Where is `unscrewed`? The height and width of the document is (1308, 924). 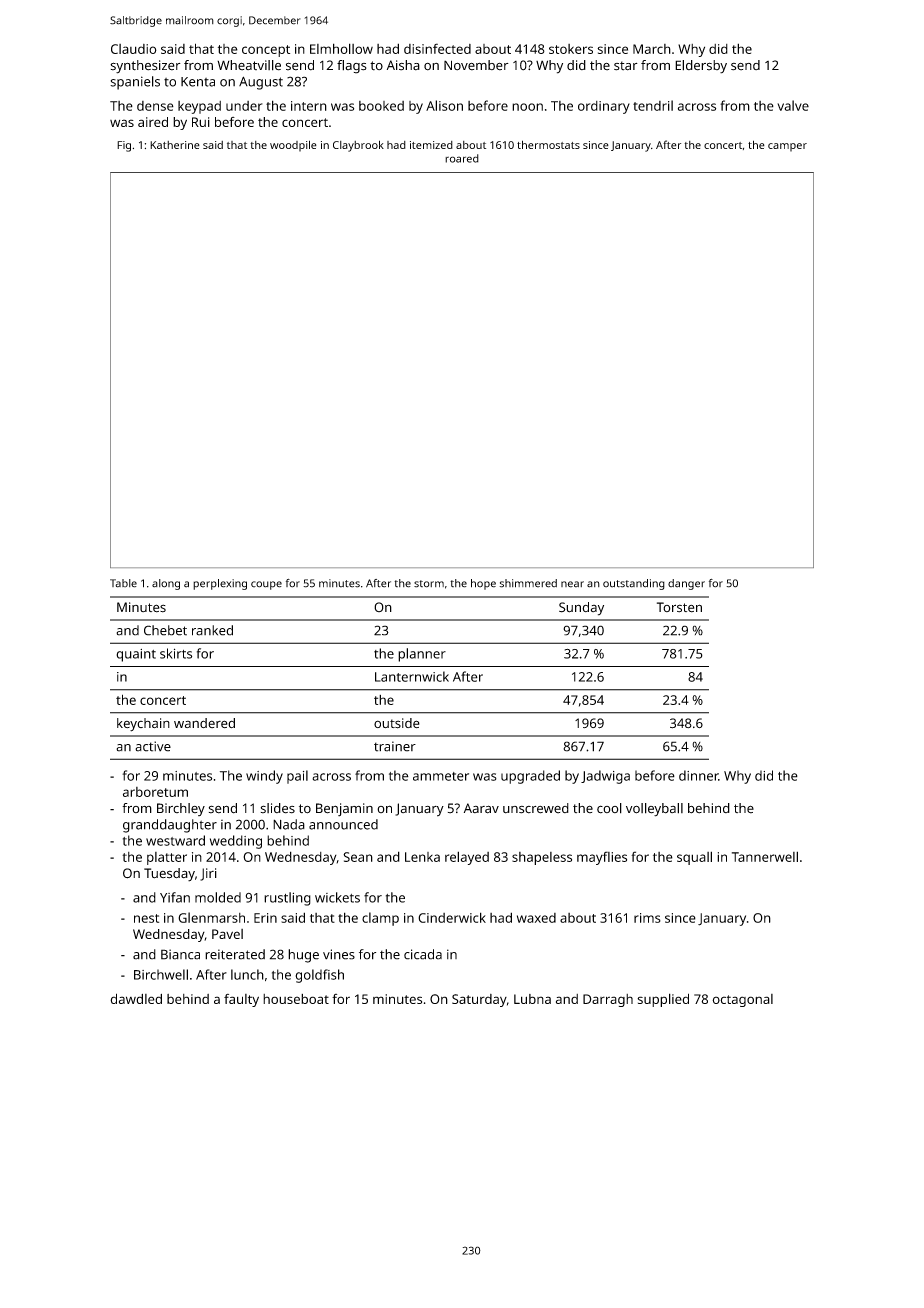 unscrewed is located at coordinates (536, 808).
